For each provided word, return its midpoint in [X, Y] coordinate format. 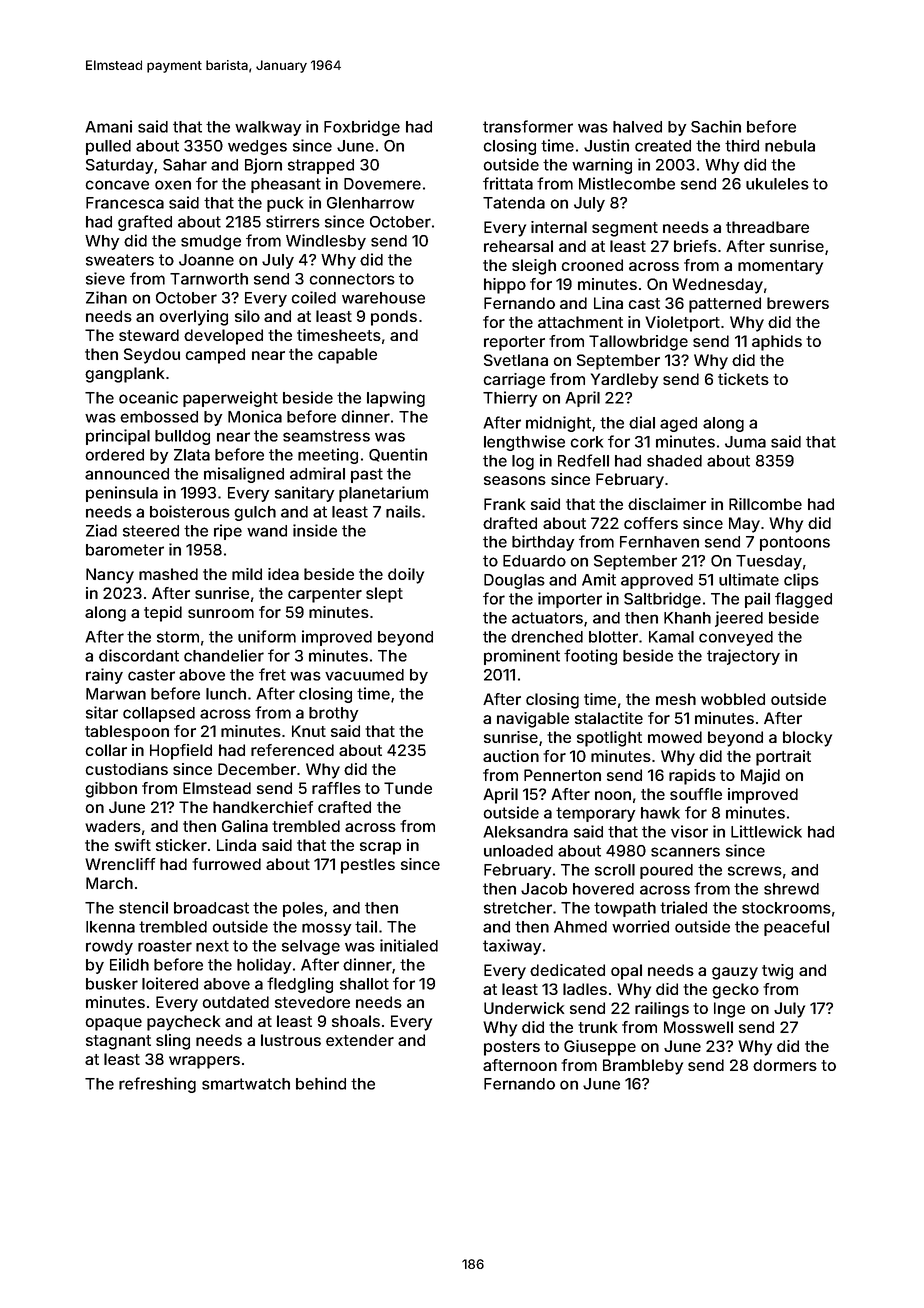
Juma [745, 442]
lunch [226, 694]
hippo [505, 286]
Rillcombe [765, 504]
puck [285, 204]
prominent [522, 657]
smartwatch [246, 1084]
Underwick [524, 1008]
